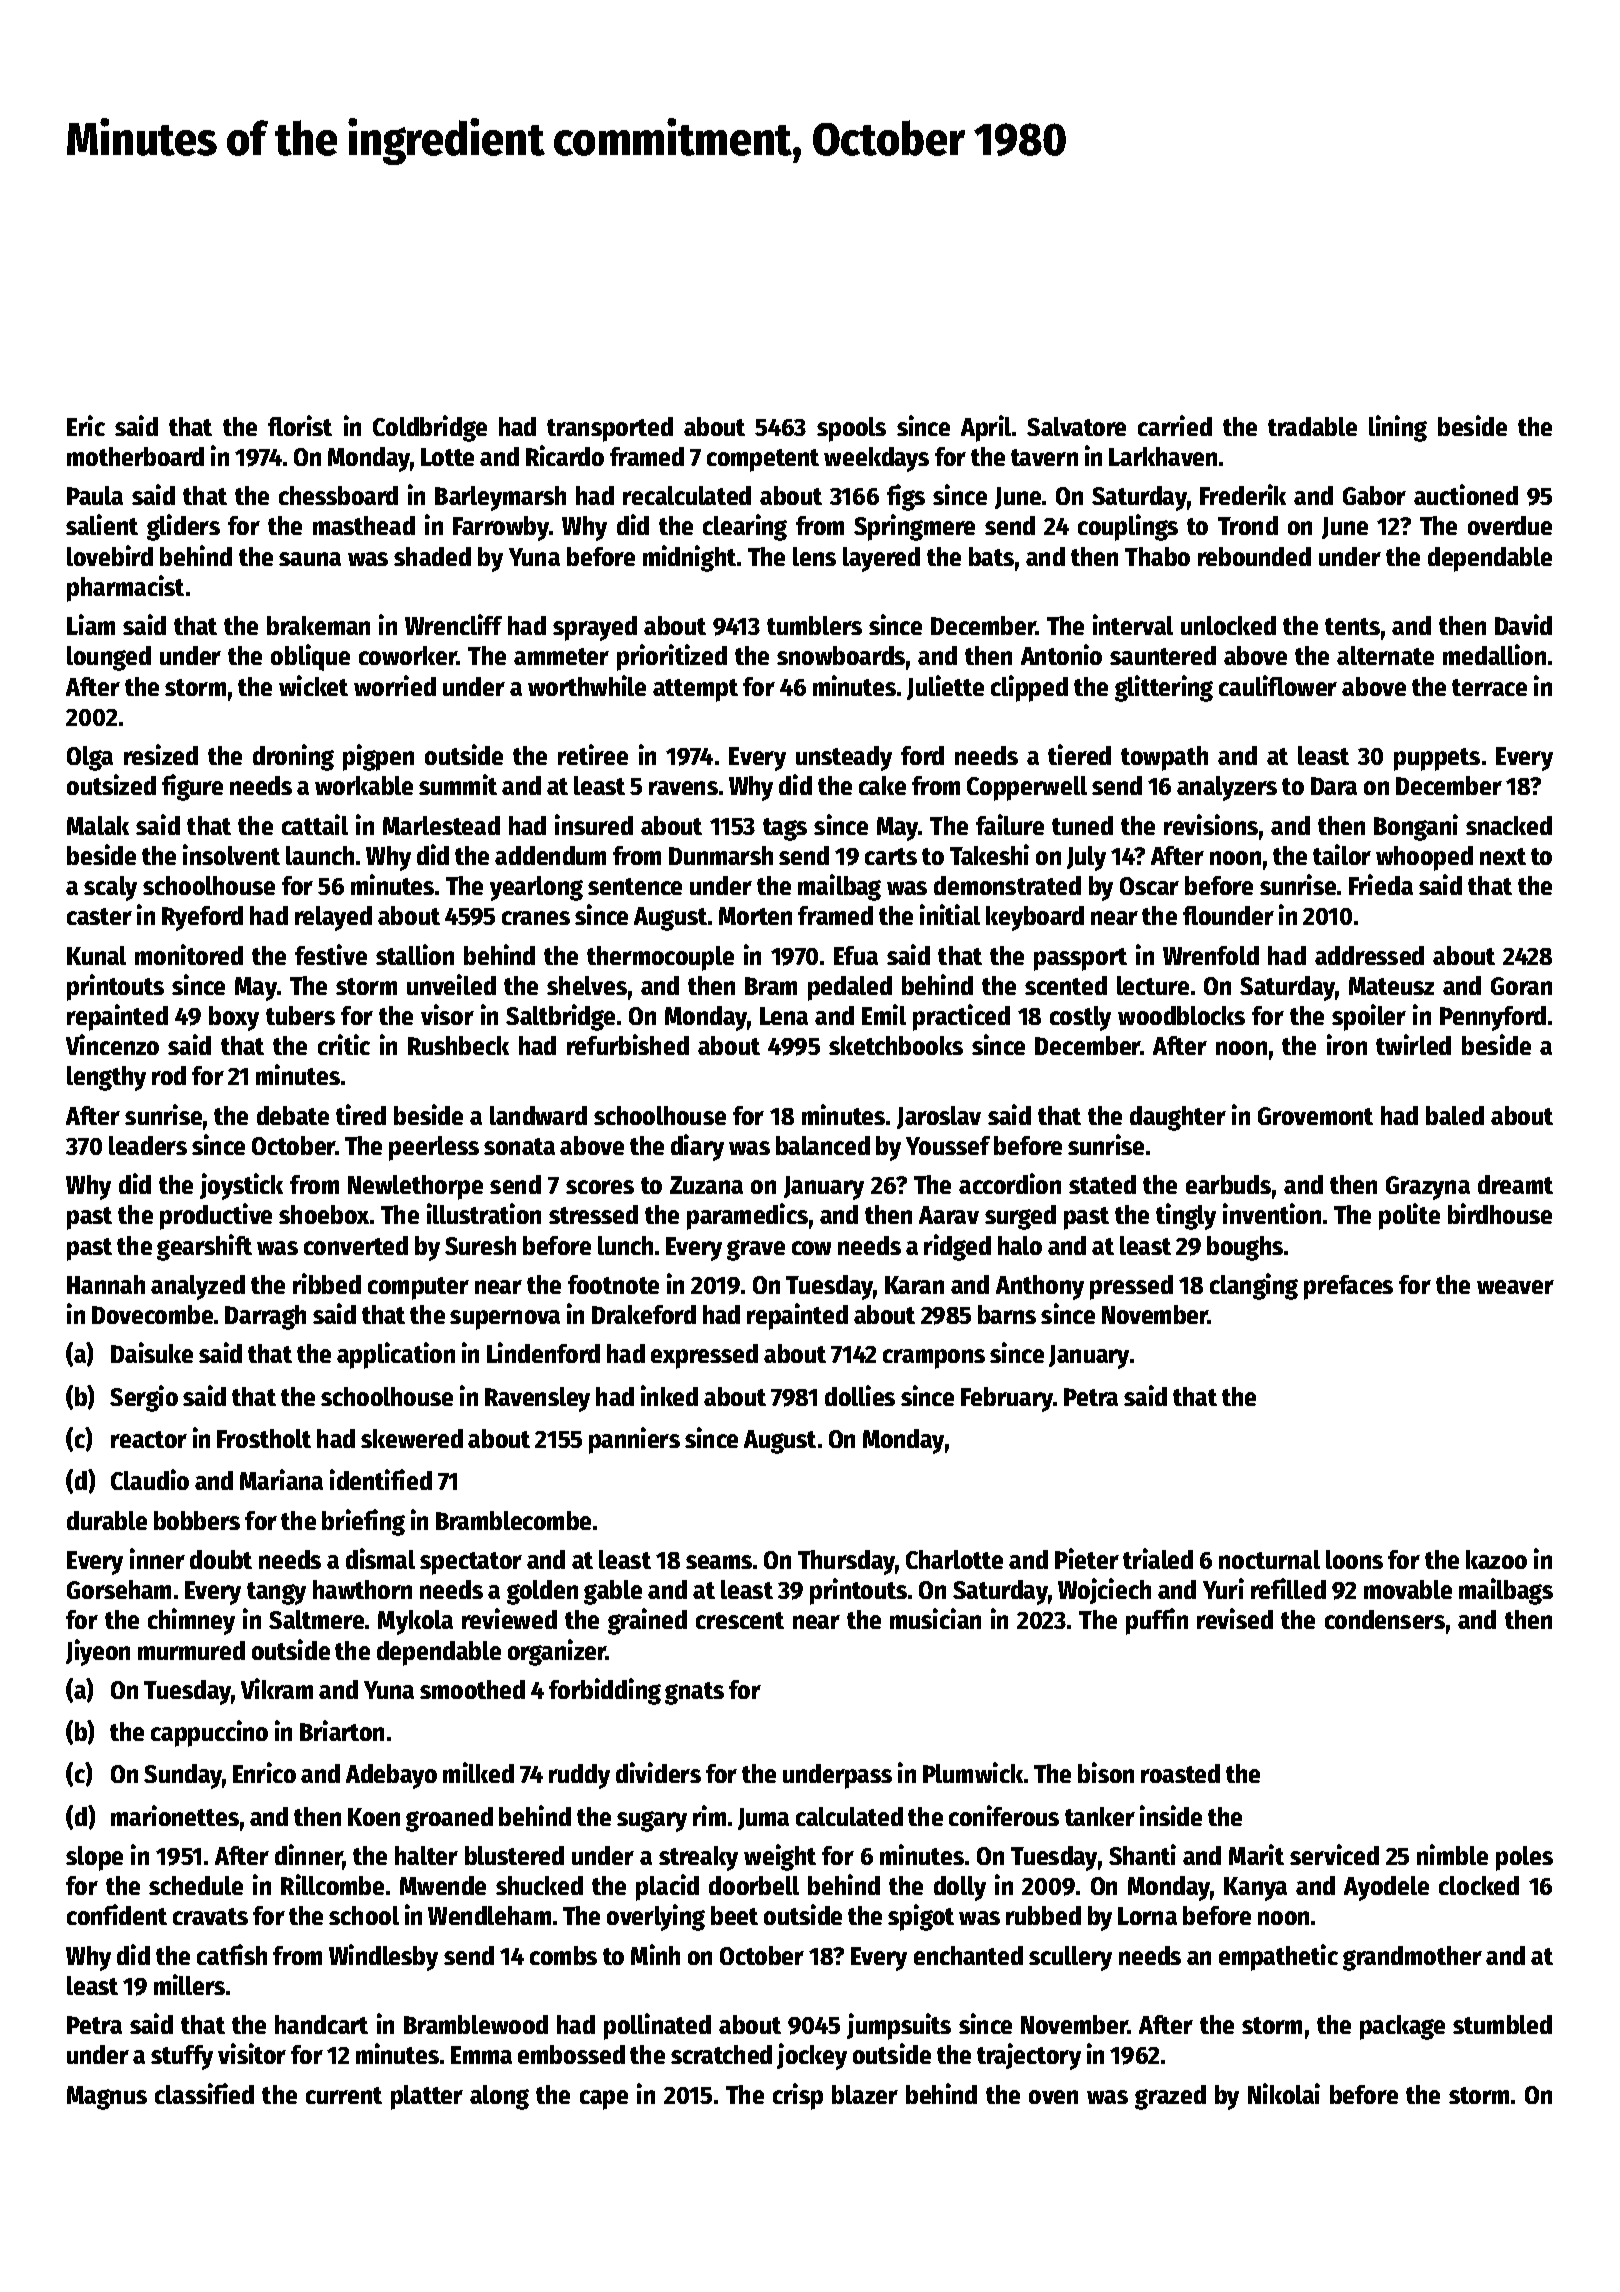  Describe the element at coordinates (1398, 428) in the screenshot. I see `lining` at that location.
